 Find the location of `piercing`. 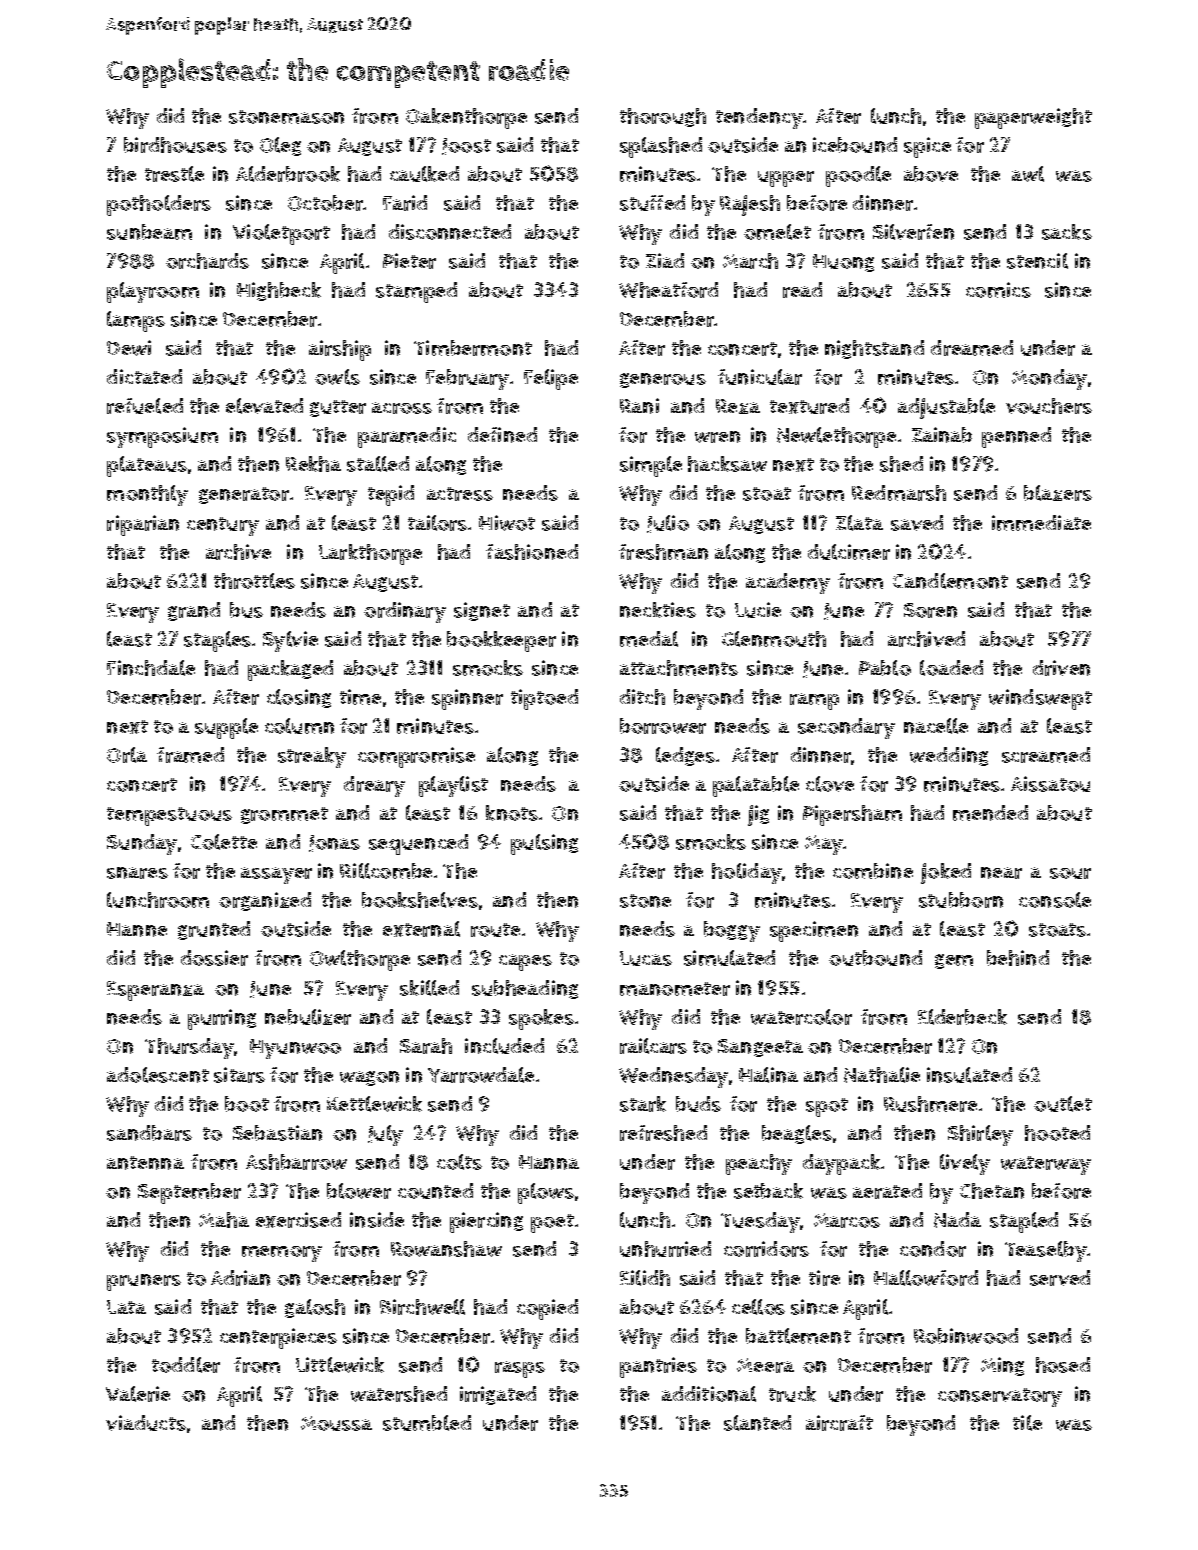

piercing is located at coordinates (486, 1222).
